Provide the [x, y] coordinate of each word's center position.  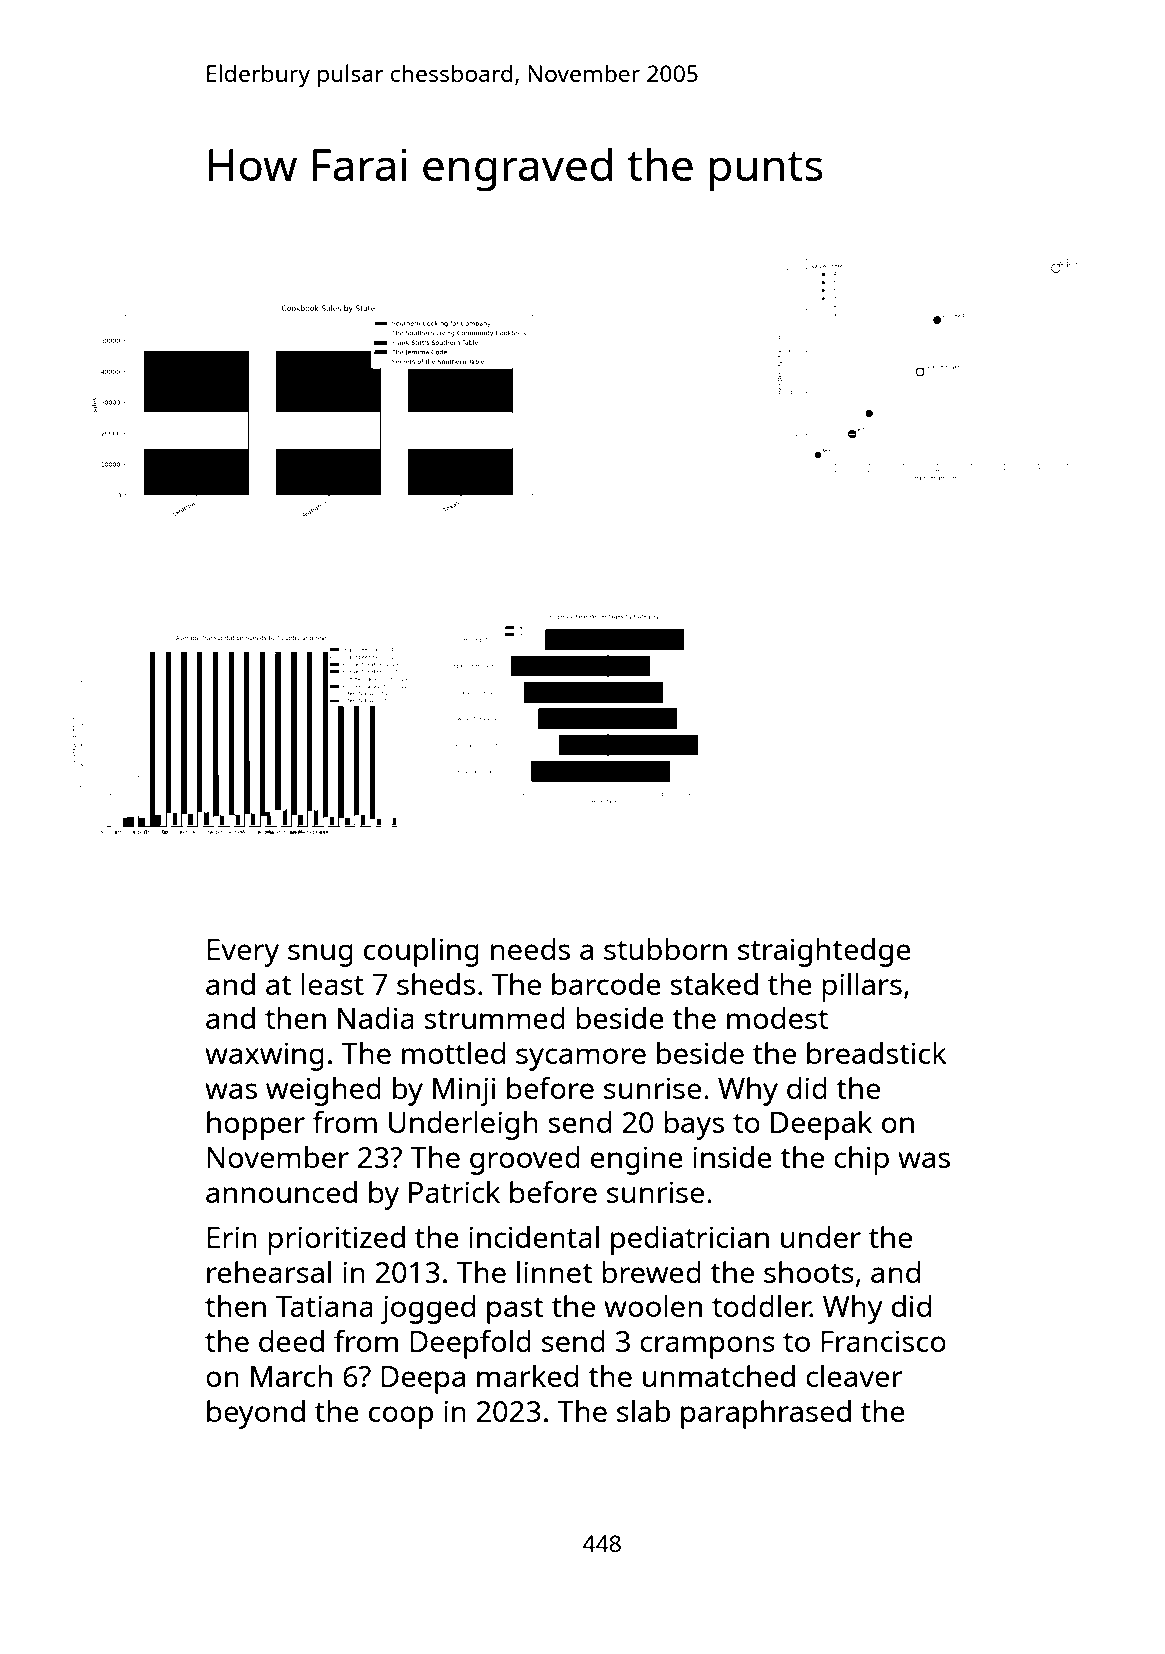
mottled [453, 1053]
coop [401, 1417]
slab [643, 1411]
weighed [323, 1091]
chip [861, 1160]
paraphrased [766, 1414]
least [332, 984]
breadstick [877, 1053]
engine [637, 1160]
